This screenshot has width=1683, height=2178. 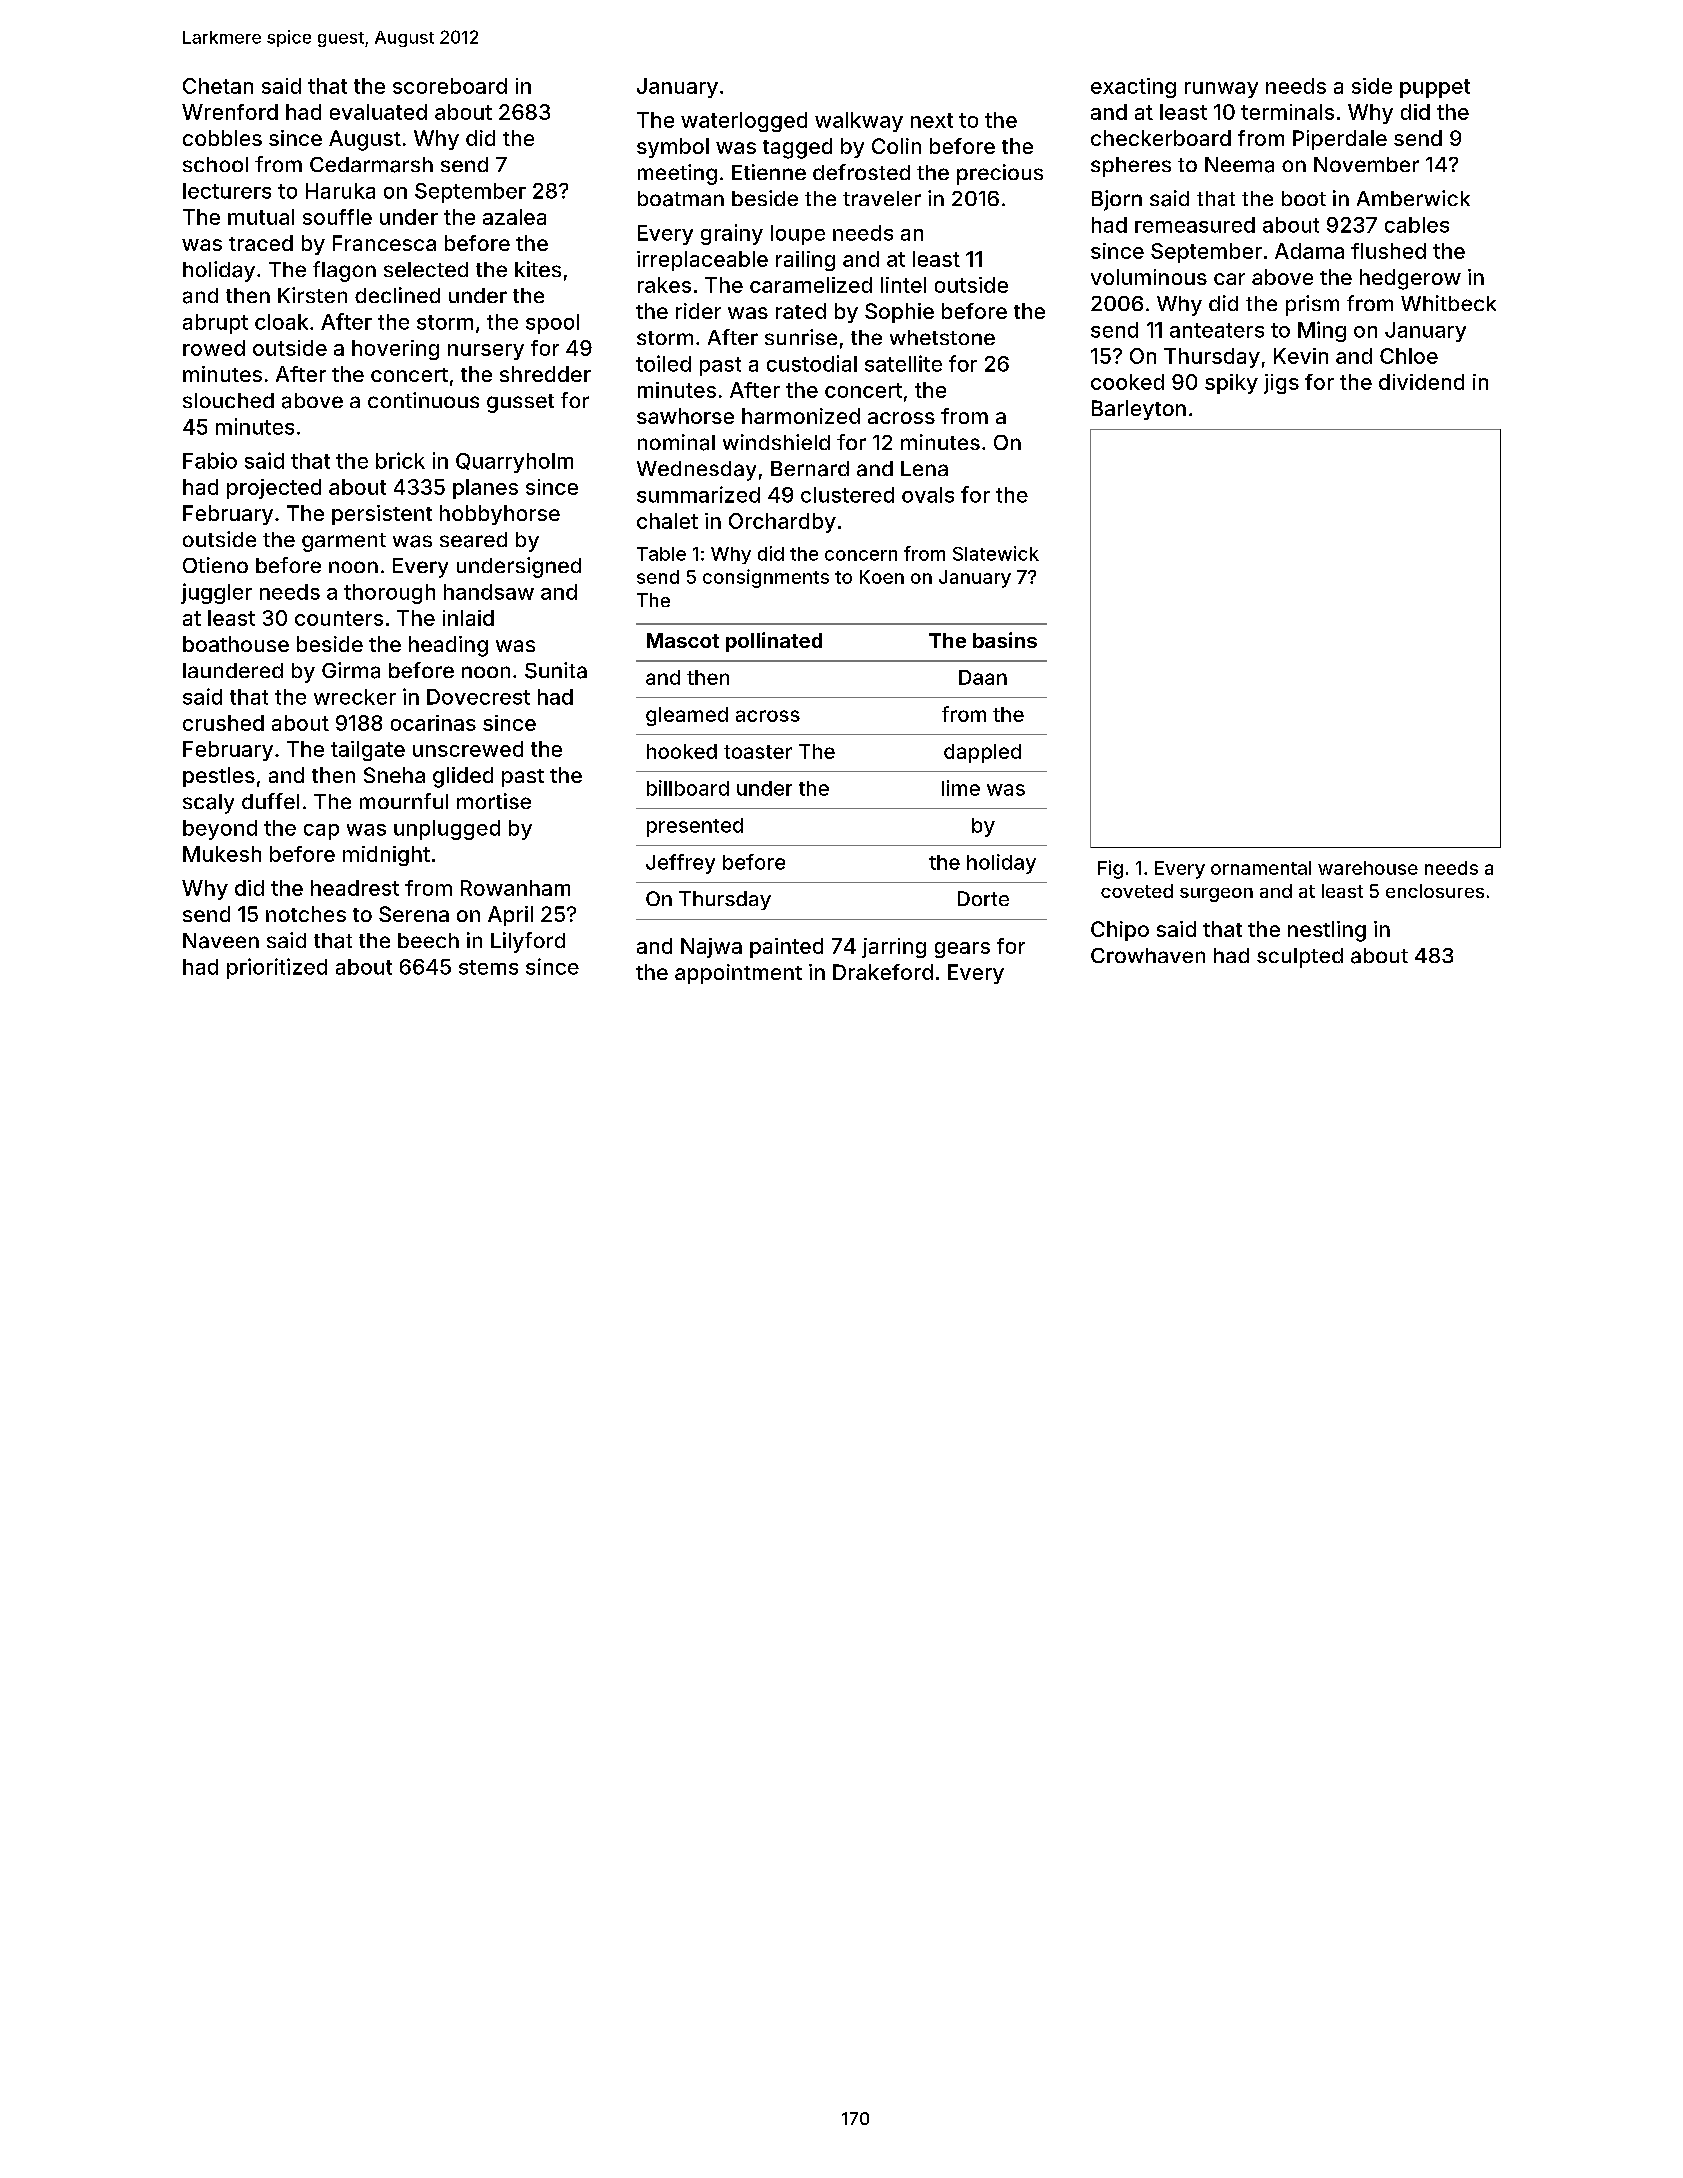 I want to click on Chetan, so click(x=218, y=86).
